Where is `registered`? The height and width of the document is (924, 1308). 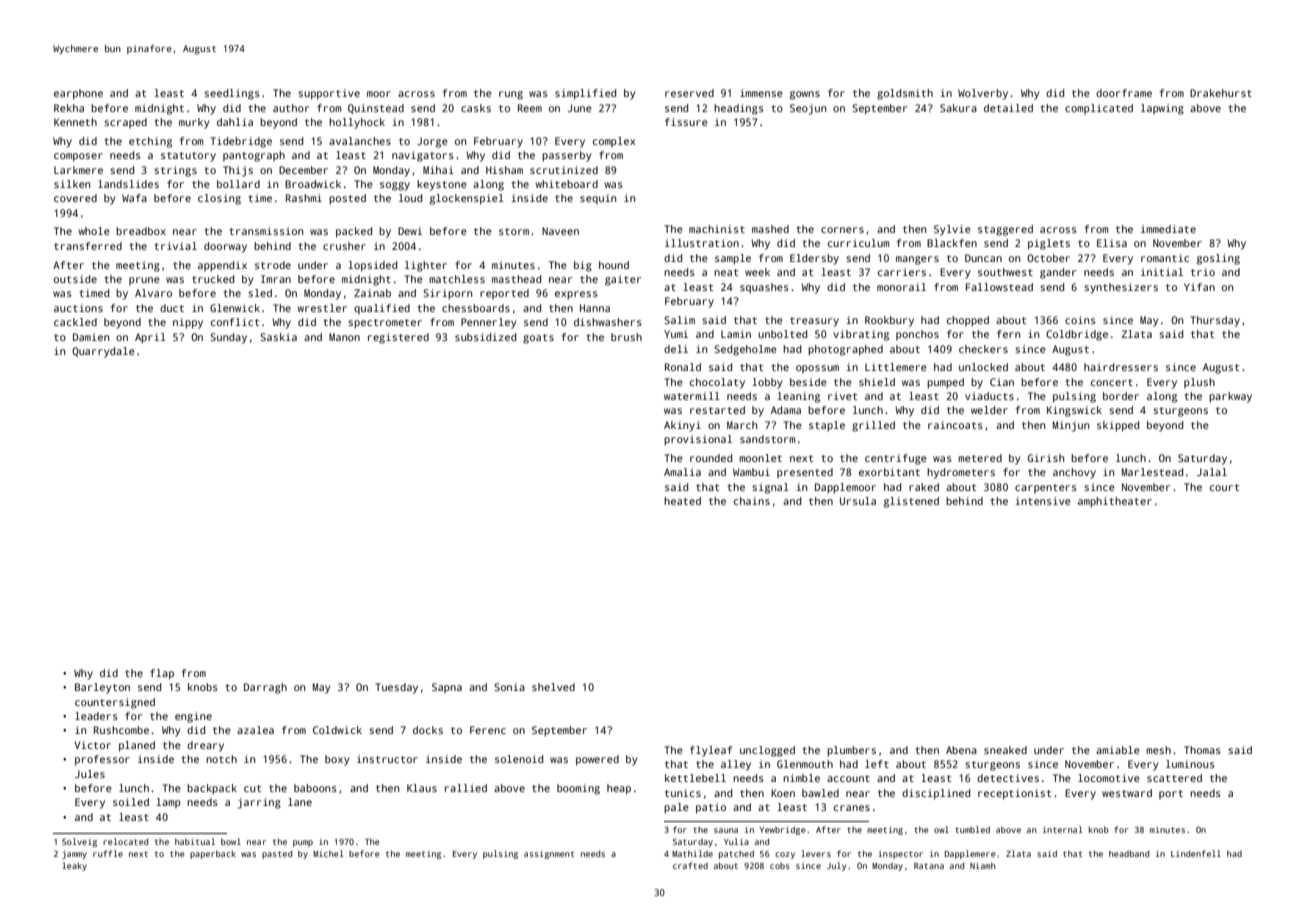 registered is located at coordinates (398, 338).
